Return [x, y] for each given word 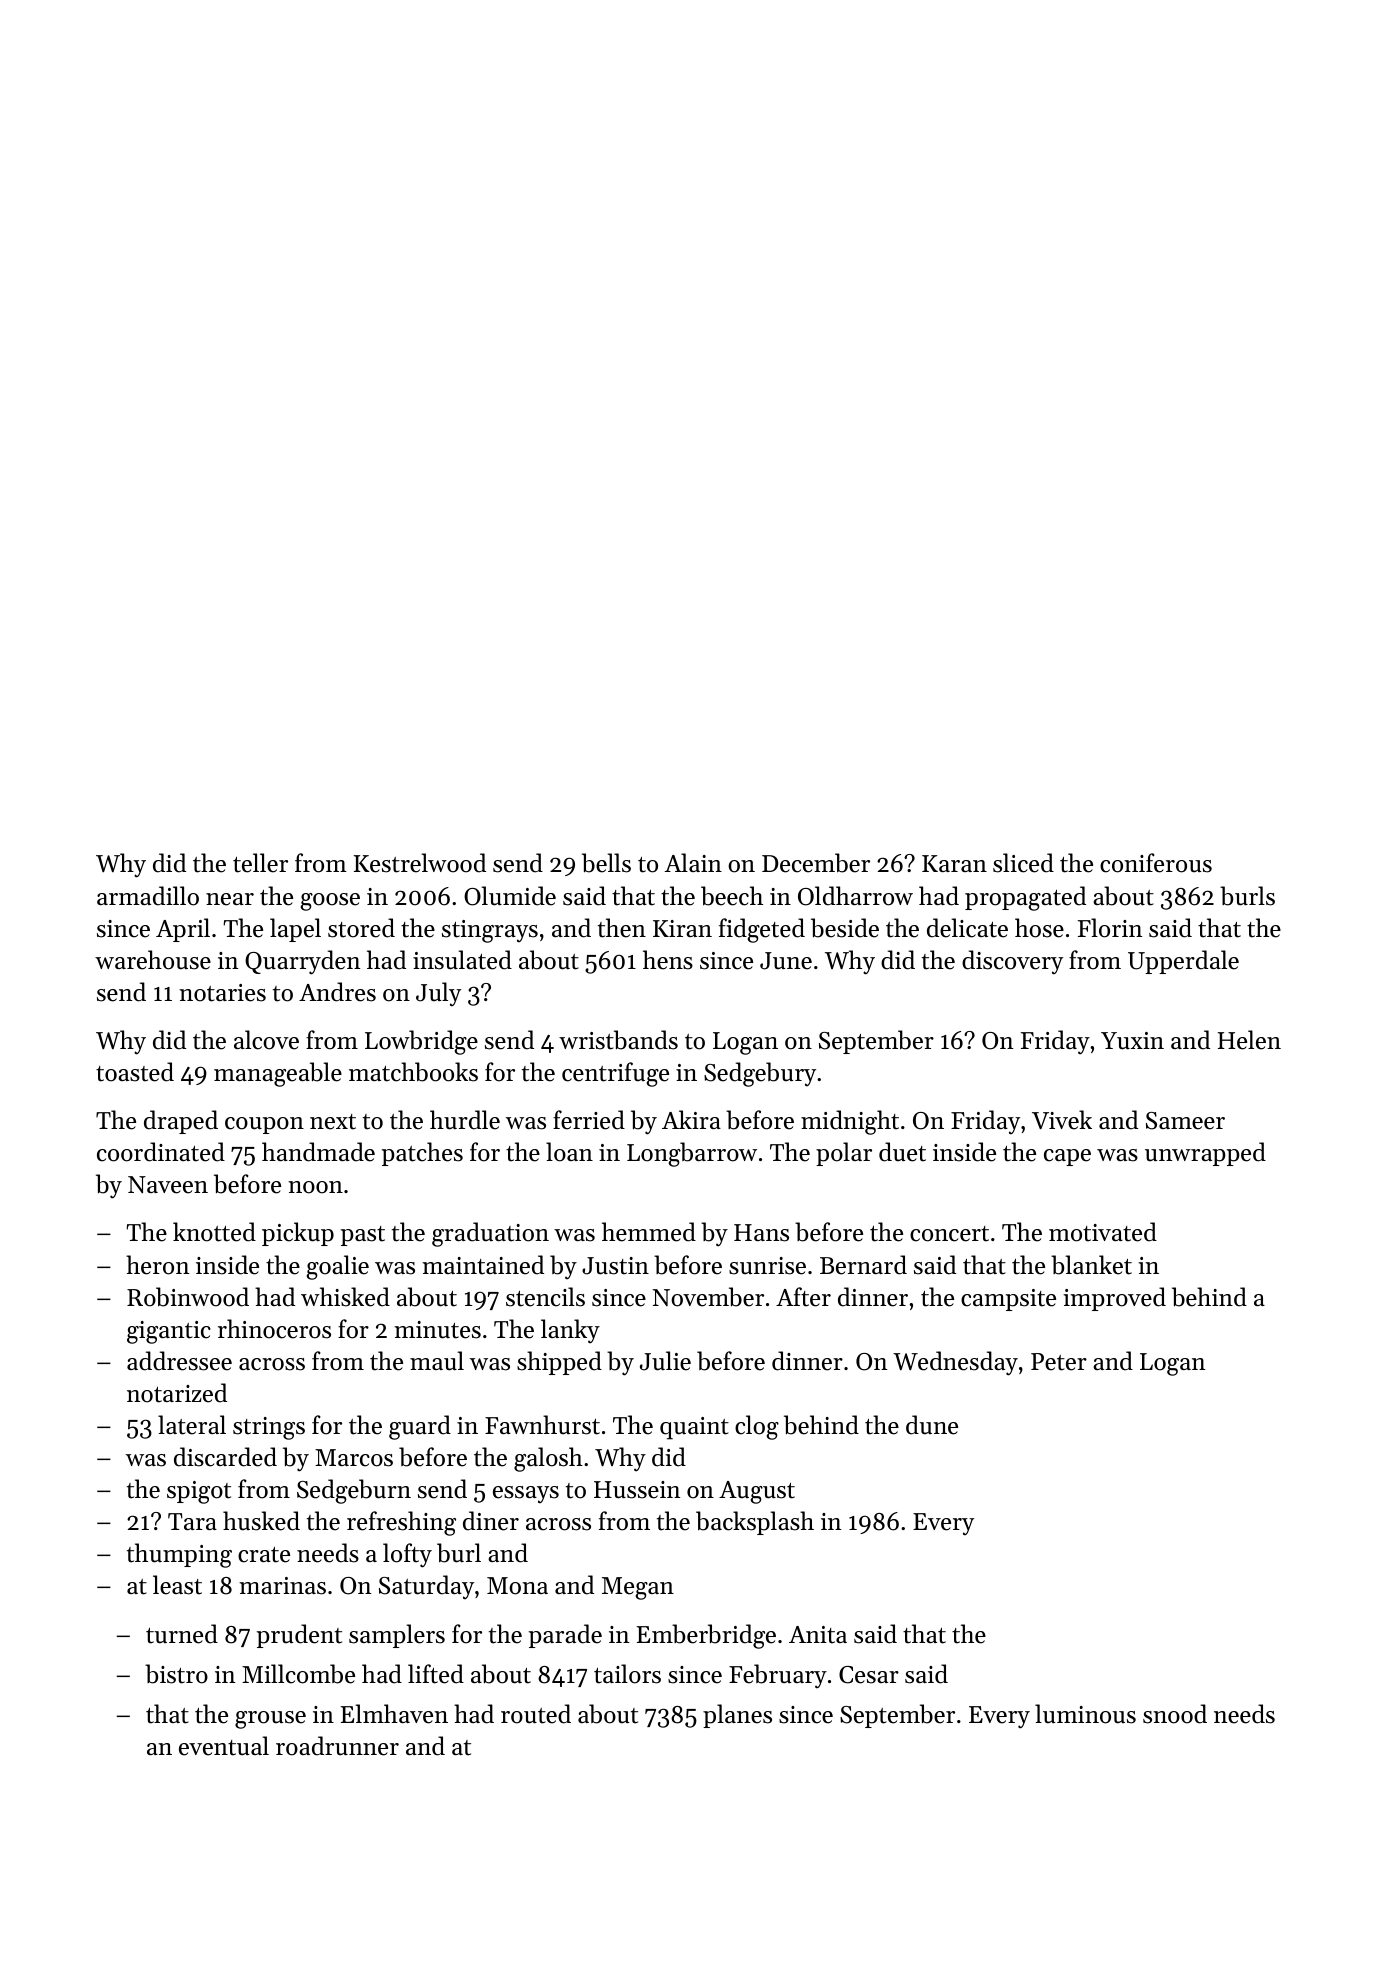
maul [437, 1361]
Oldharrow [855, 896]
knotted [214, 1232]
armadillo [148, 896]
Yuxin [1132, 1041]
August [757, 1492]
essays [526, 1495]
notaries [222, 993]
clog [757, 1427]
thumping [179, 1555]
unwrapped [1205, 1154]
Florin [1110, 928]
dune [932, 1425]
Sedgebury [760, 1074]
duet [902, 1152]
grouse [270, 1720]
